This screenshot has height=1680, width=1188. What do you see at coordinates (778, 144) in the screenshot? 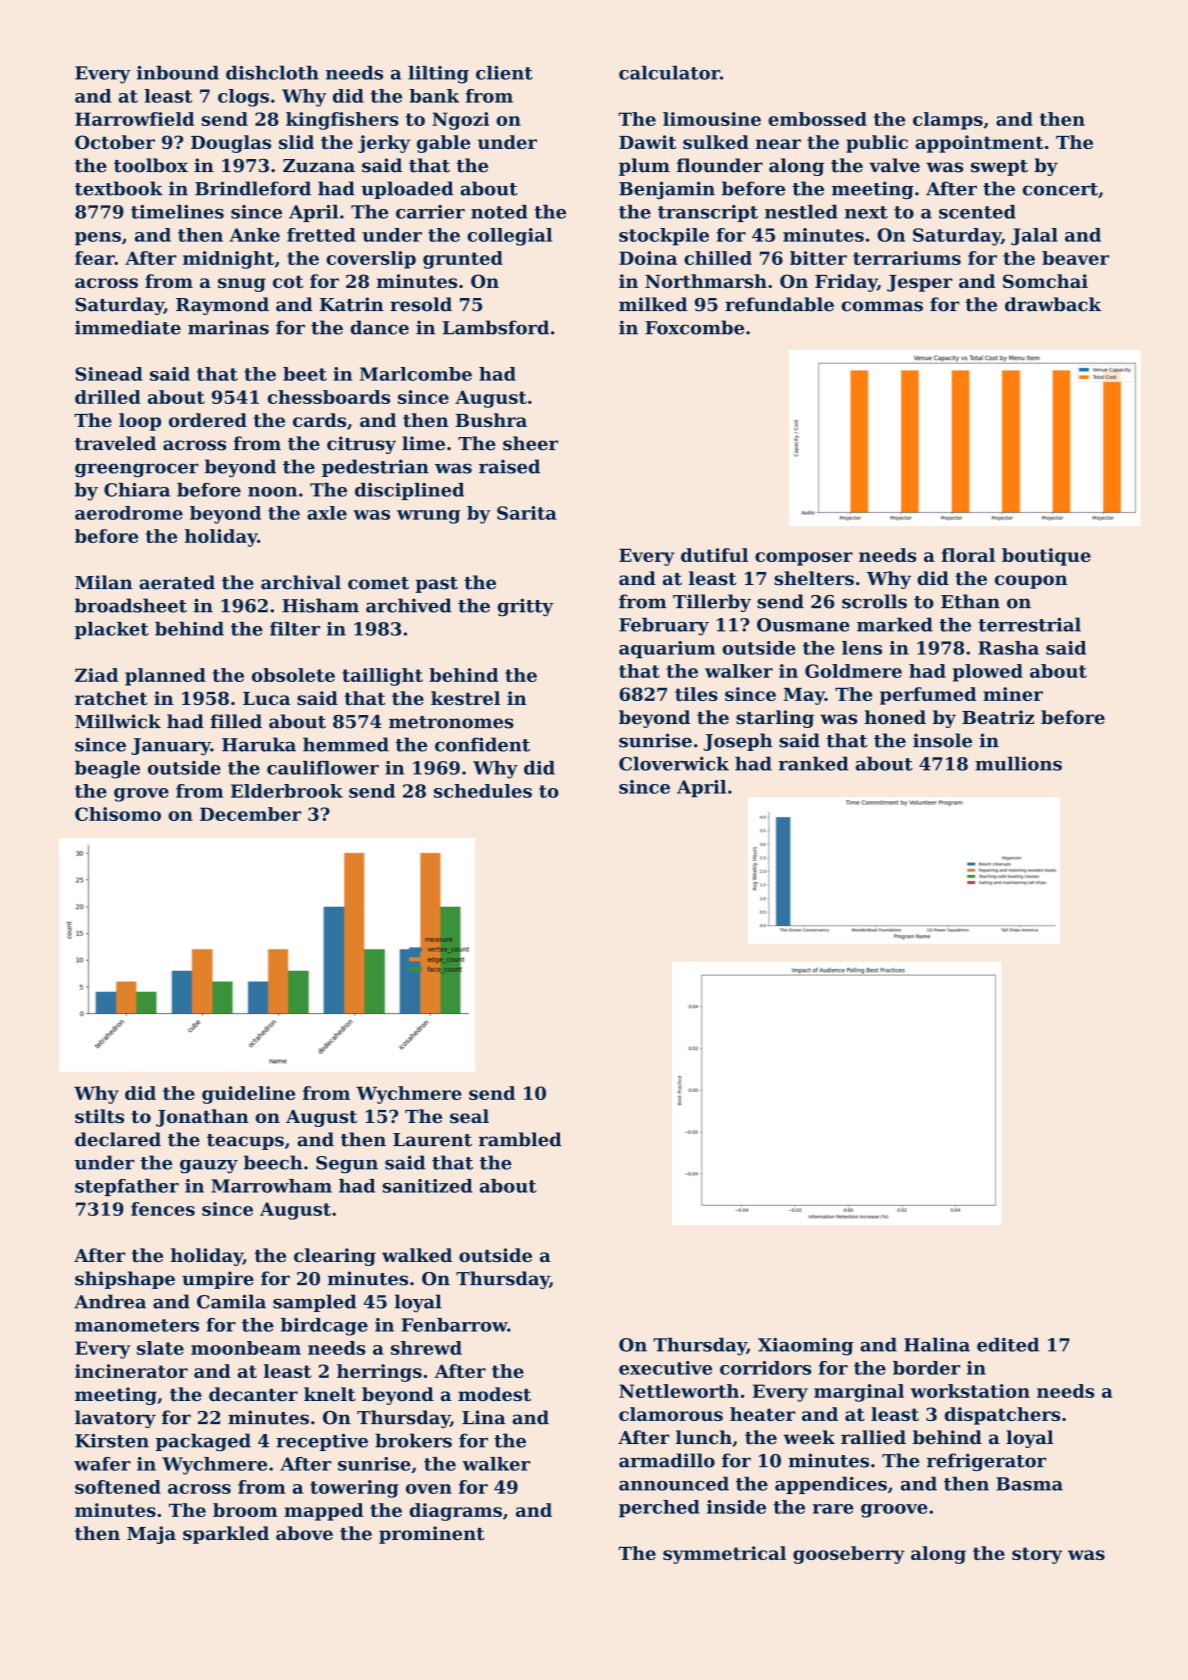
I see `near` at bounding box center [778, 144].
